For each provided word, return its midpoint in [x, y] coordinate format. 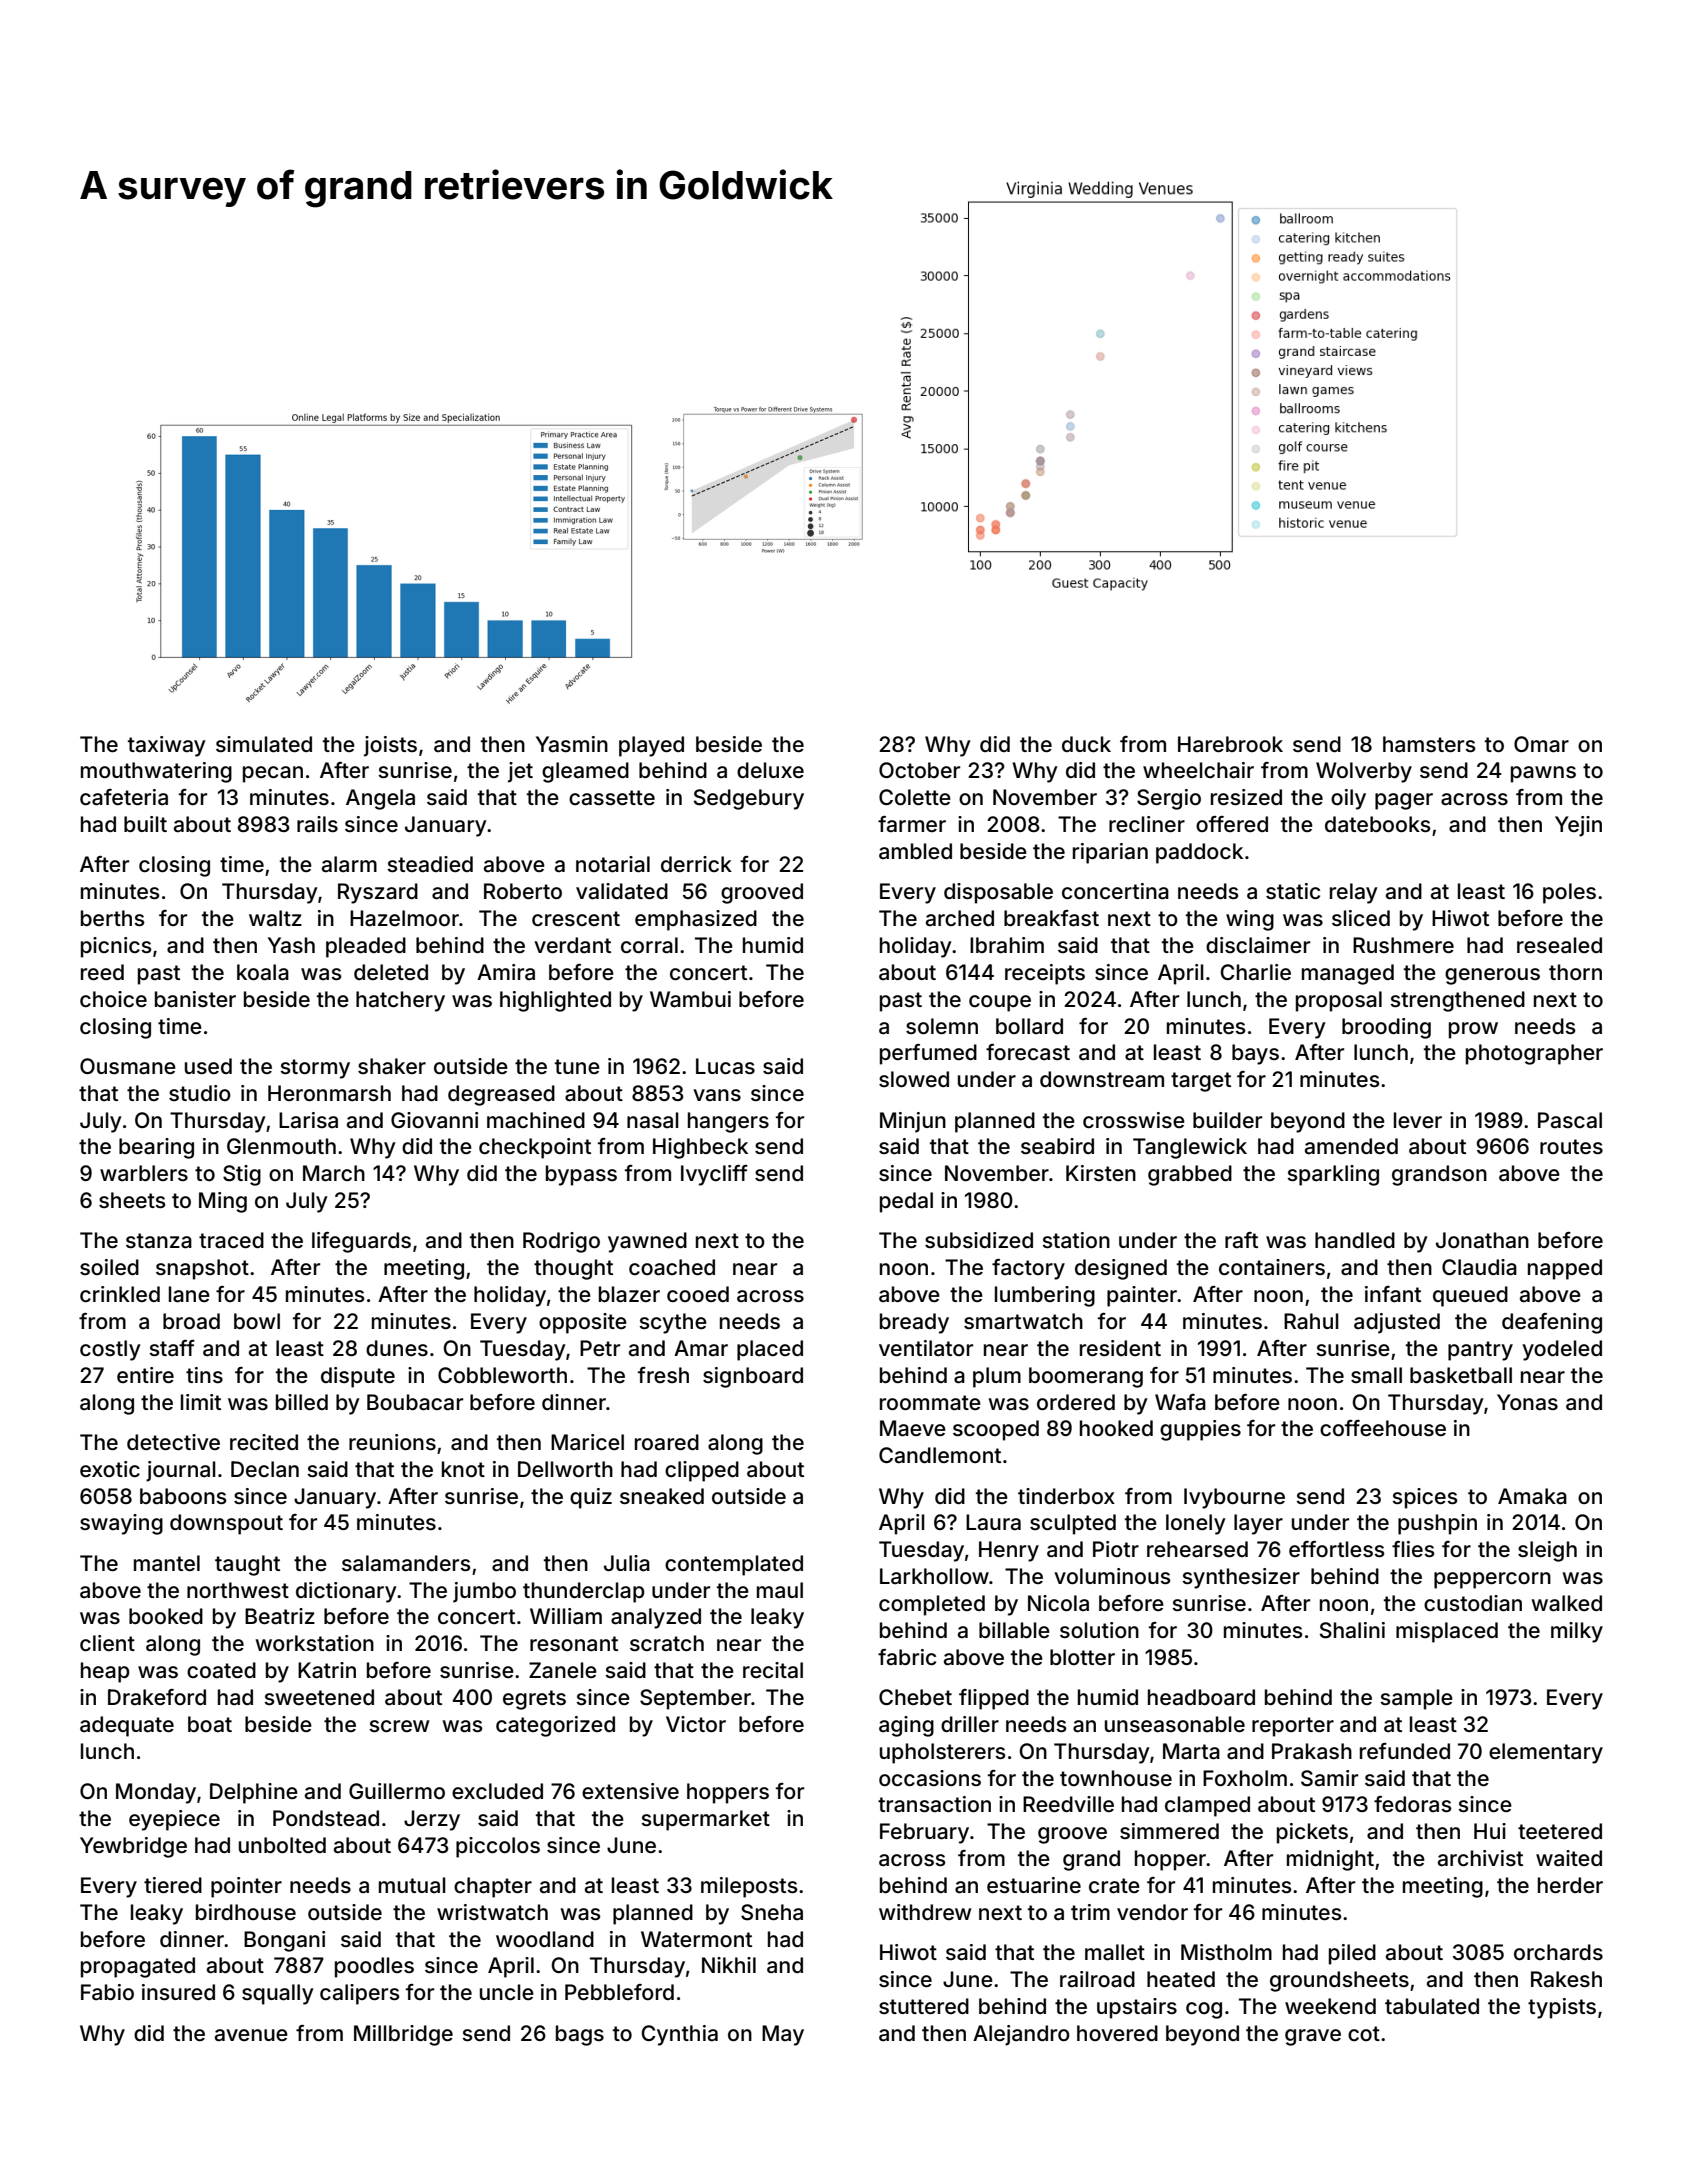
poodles [374, 1967]
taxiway [167, 746]
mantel [167, 1563]
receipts [1045, 974]
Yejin [1578, 826]
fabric [907, 1657]
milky [1577, 1632]
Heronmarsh [329, 1093]
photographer [1534, 1054]
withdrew [925, 1912]
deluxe [770, 770]
